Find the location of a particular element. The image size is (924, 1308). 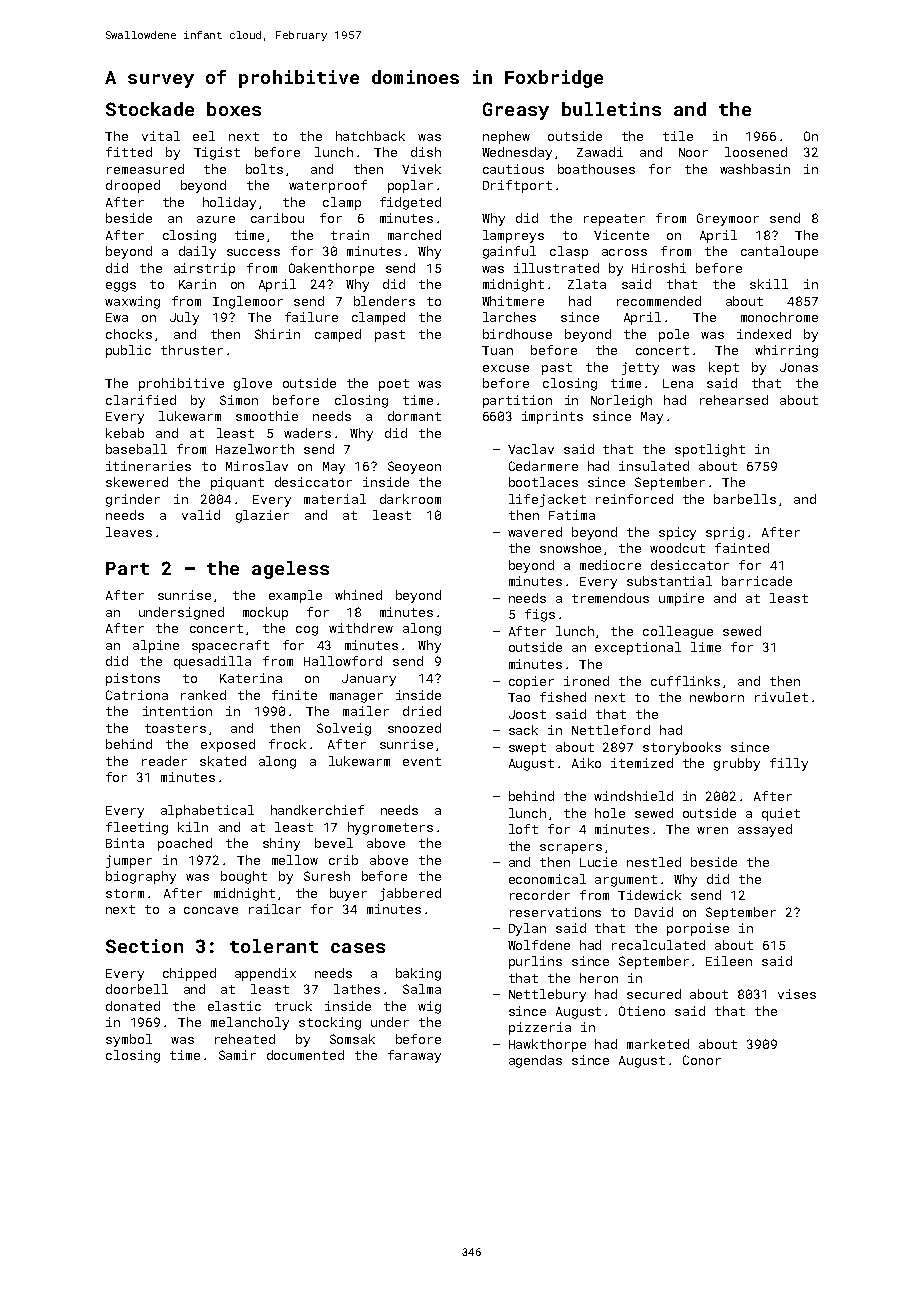

agendas is located at coordinates (535, 1061).
